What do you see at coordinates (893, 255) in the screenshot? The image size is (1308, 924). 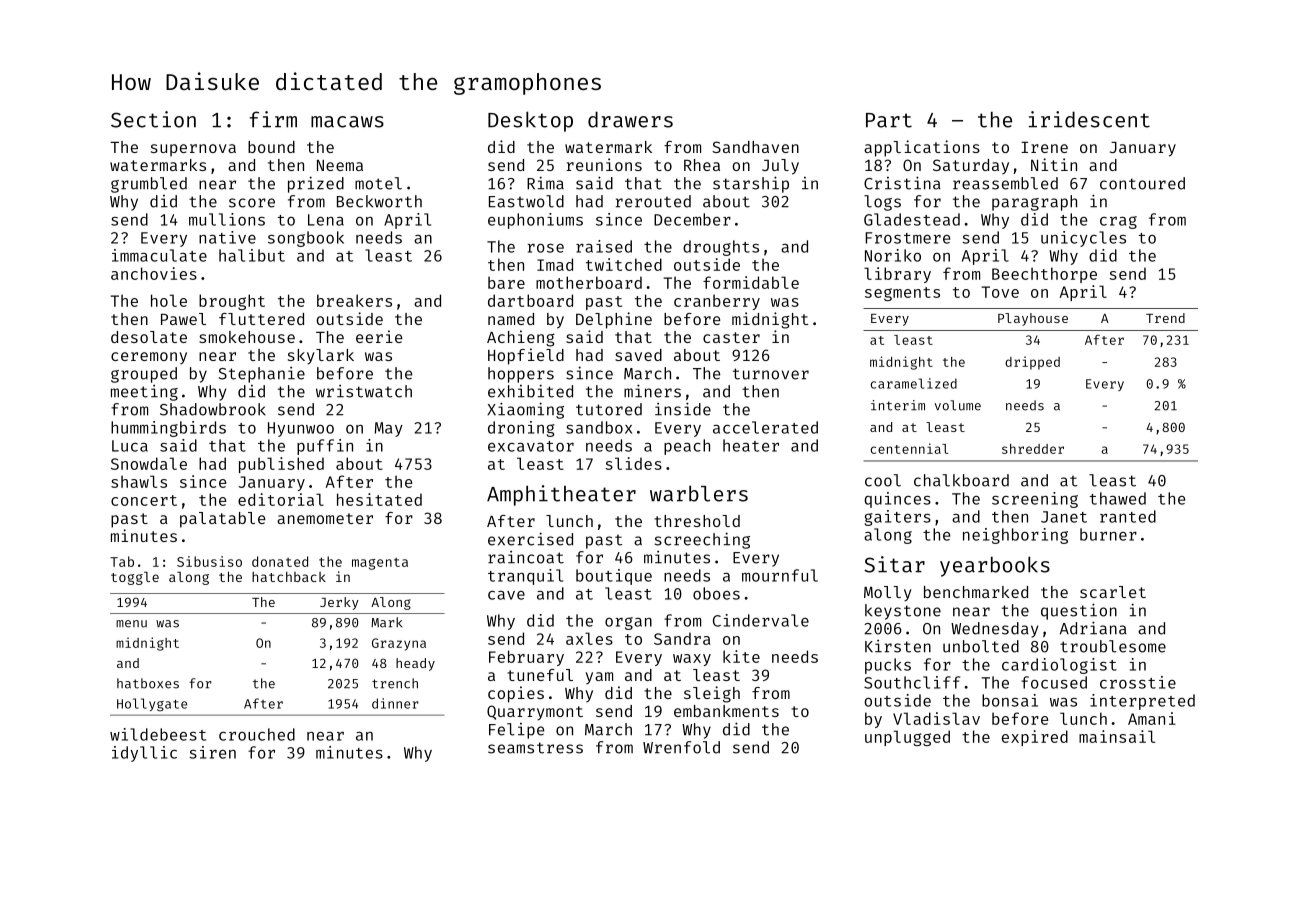 I see `Noriko` at bounding box center [893, 255].
